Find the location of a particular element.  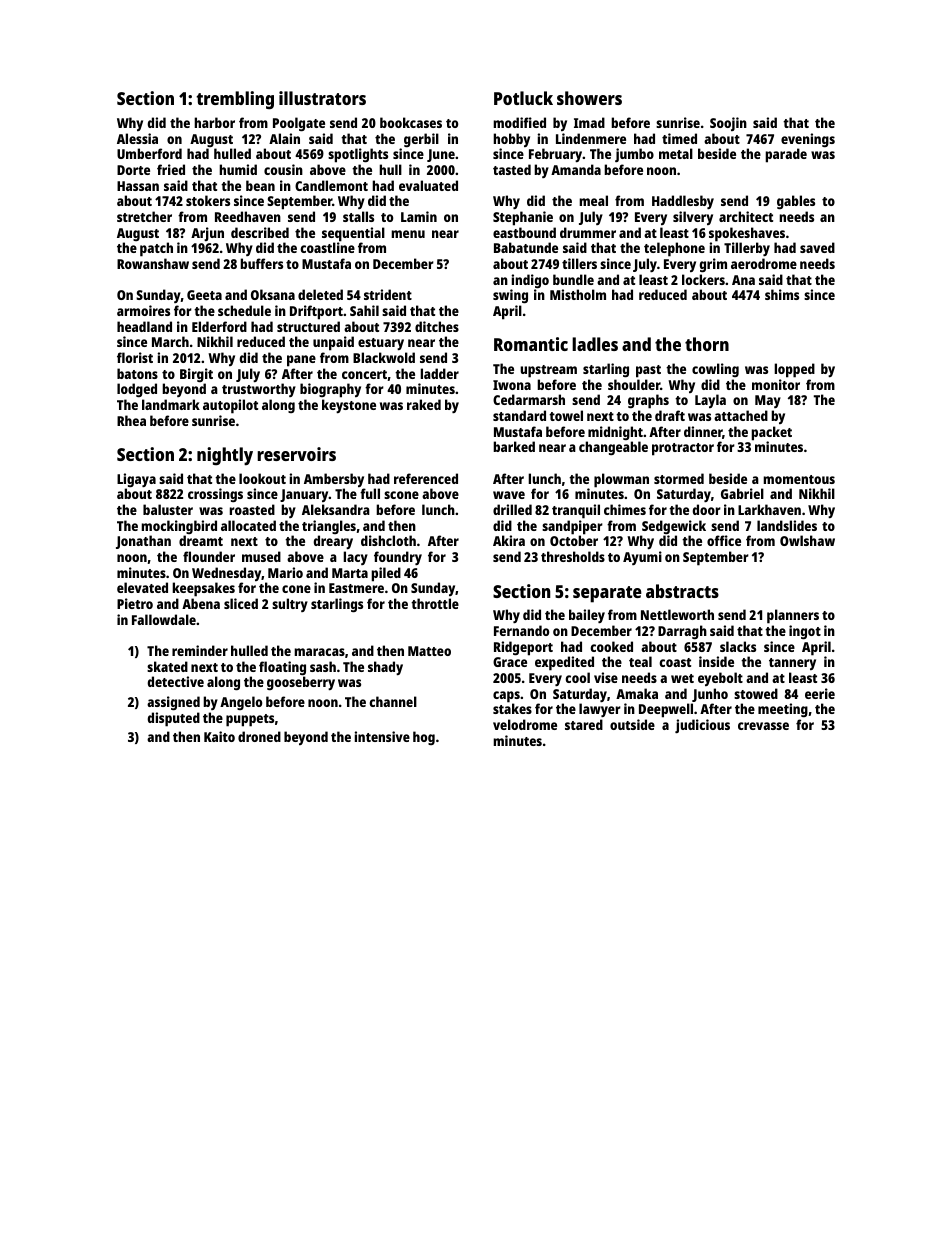

tasted is located at coordinates (512, 169).
